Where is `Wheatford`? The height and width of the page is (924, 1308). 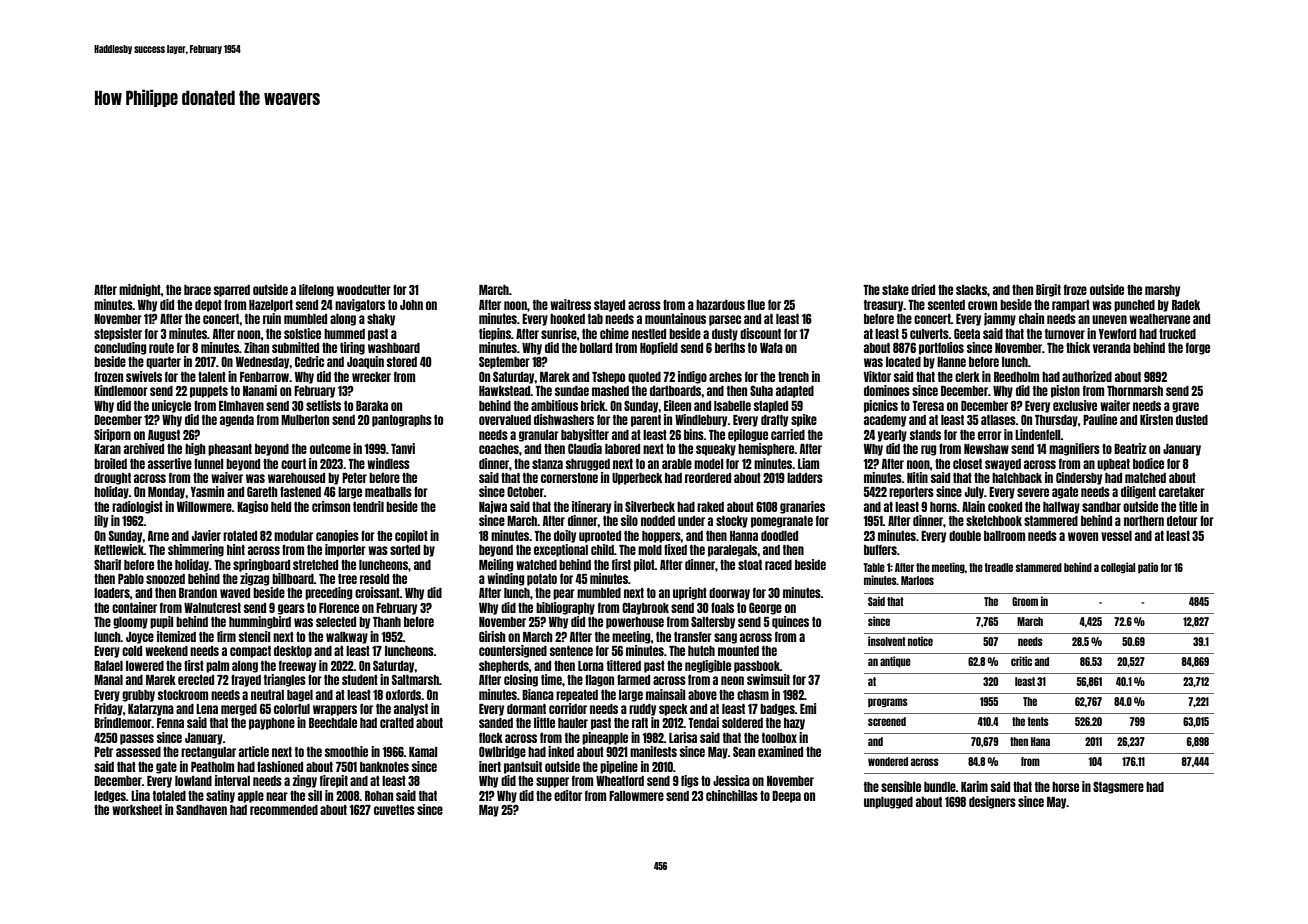
Wheatford is located at coordinates (620, 780).
